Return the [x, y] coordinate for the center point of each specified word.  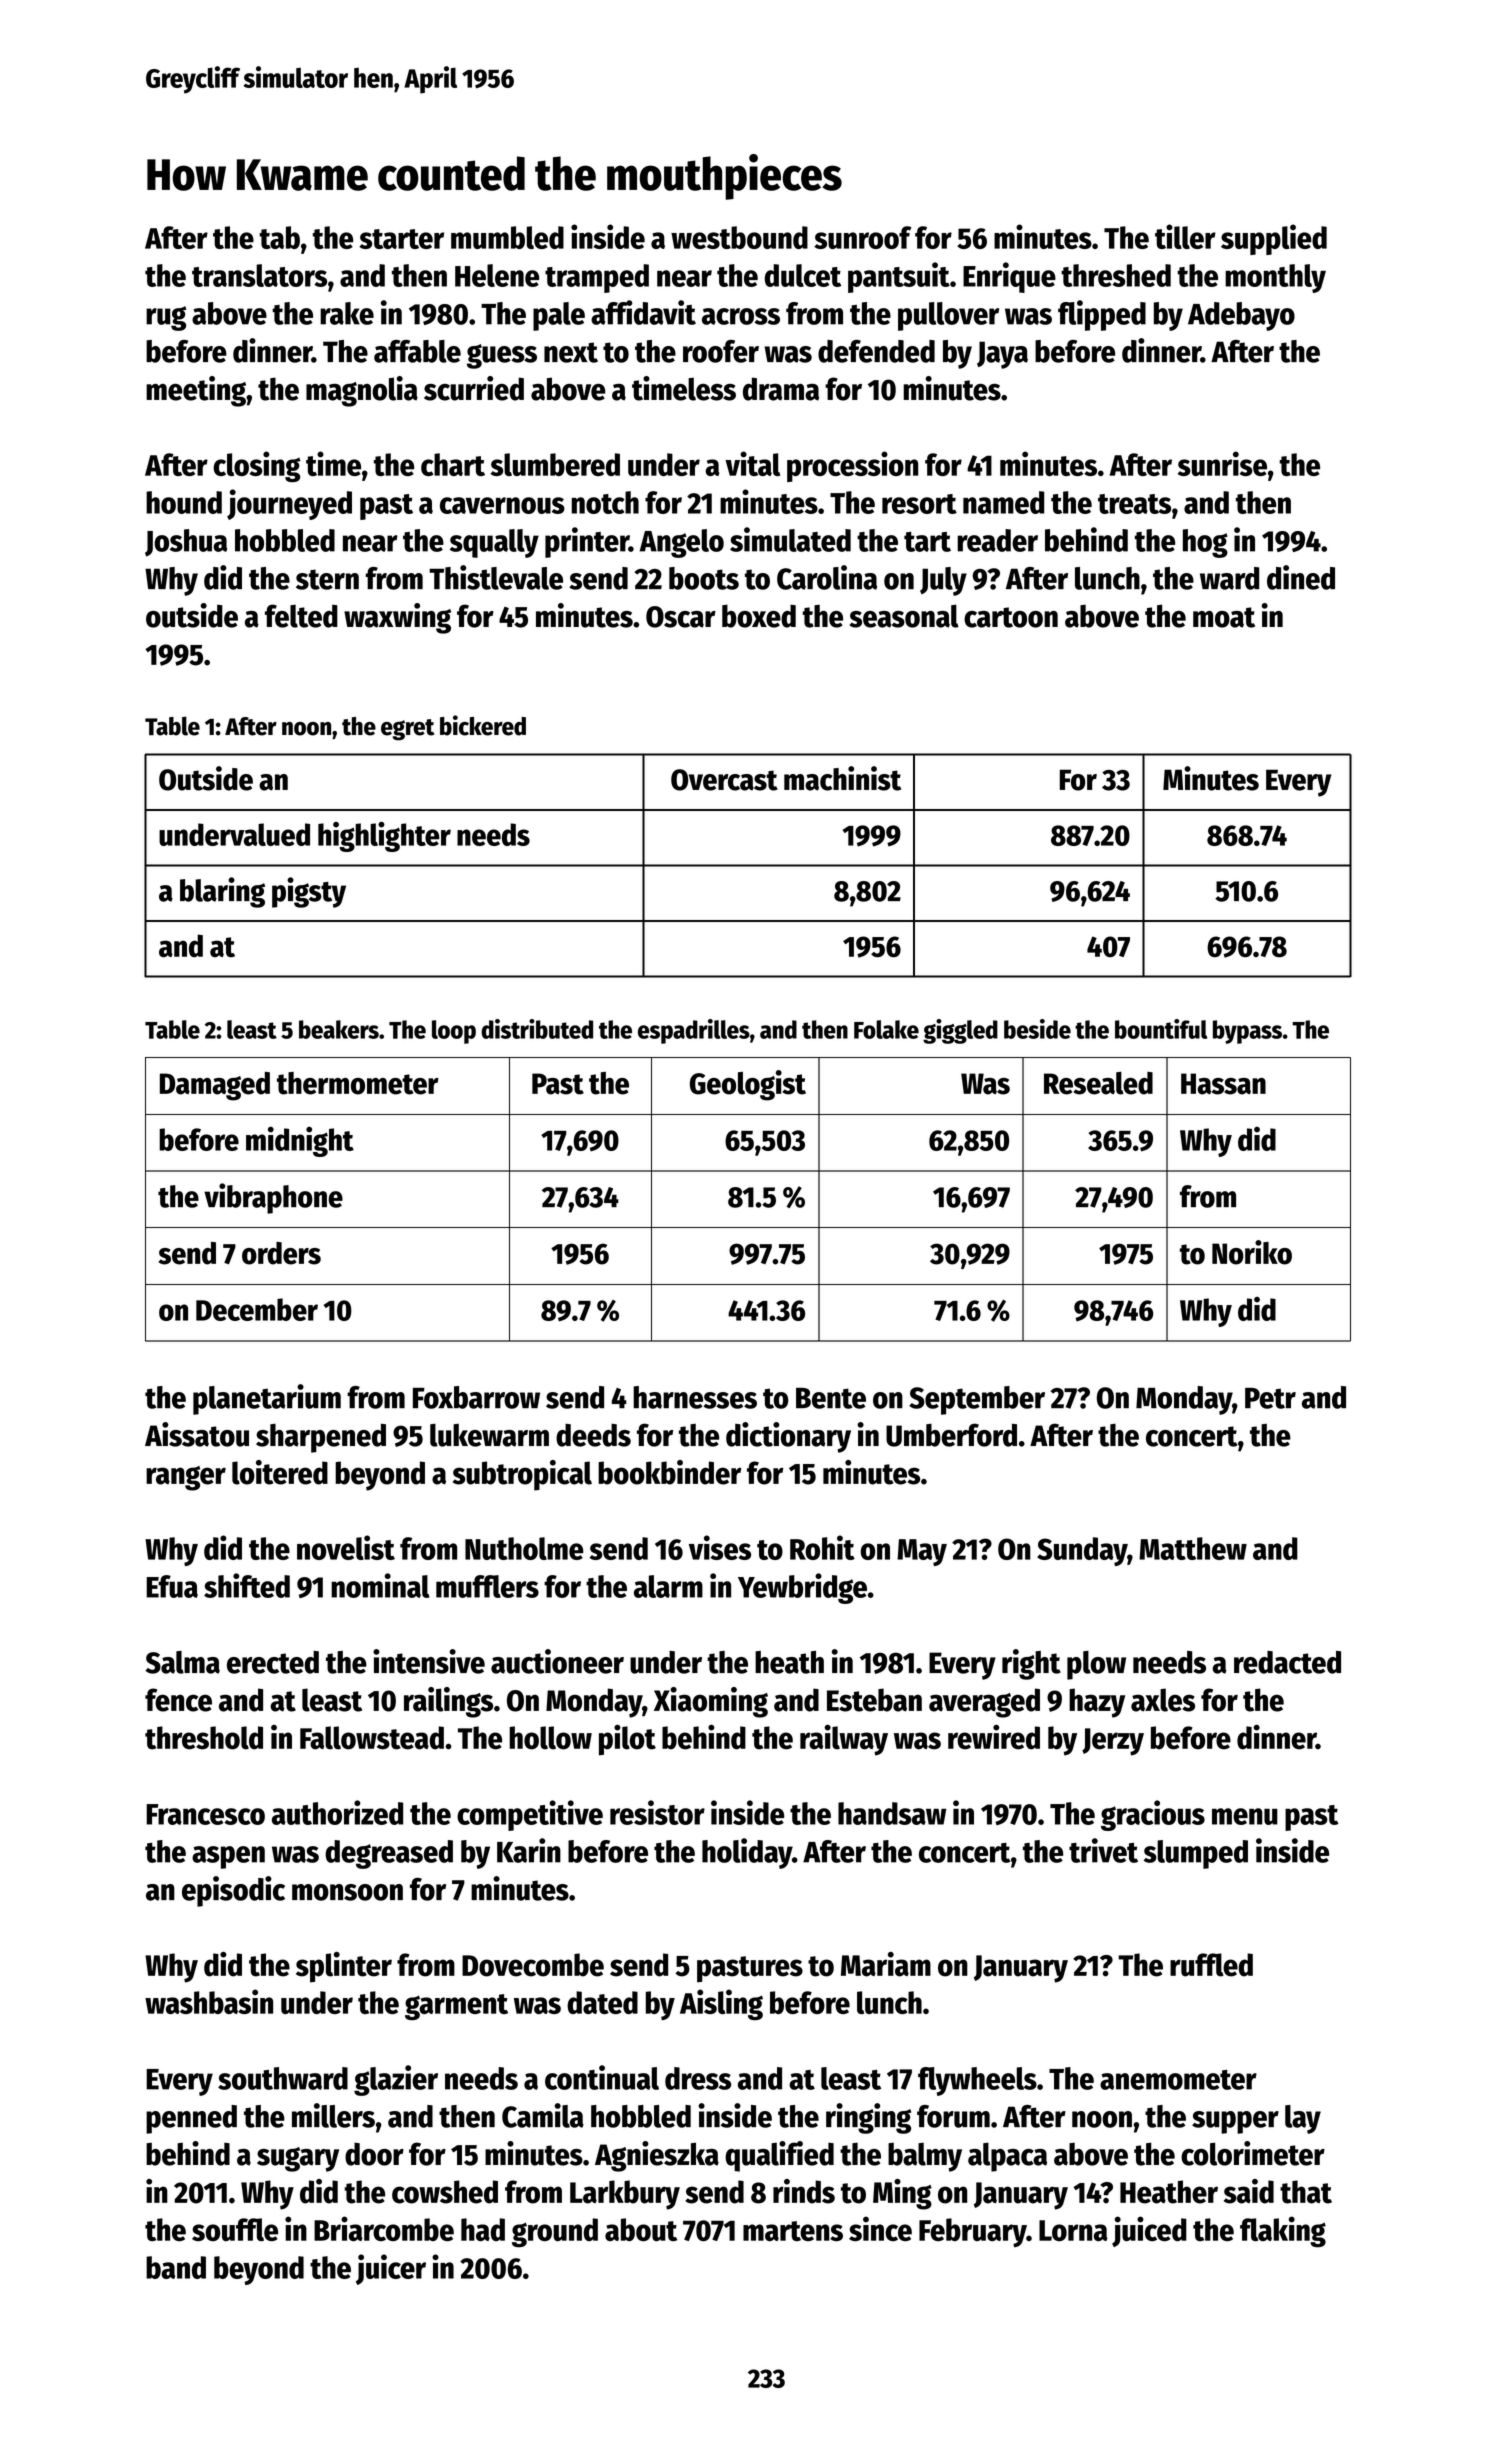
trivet [1103, 1850]
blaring [222, 892]
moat [1224, 617]
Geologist [748, 1085]
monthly [1275, 278]
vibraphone [273, 1198]
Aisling [721, 2004]
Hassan [1223, 1084]
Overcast [724, 780]
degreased [389, 1854]
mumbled [507, 237]
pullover [948, 316]
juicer [391, 2269]
